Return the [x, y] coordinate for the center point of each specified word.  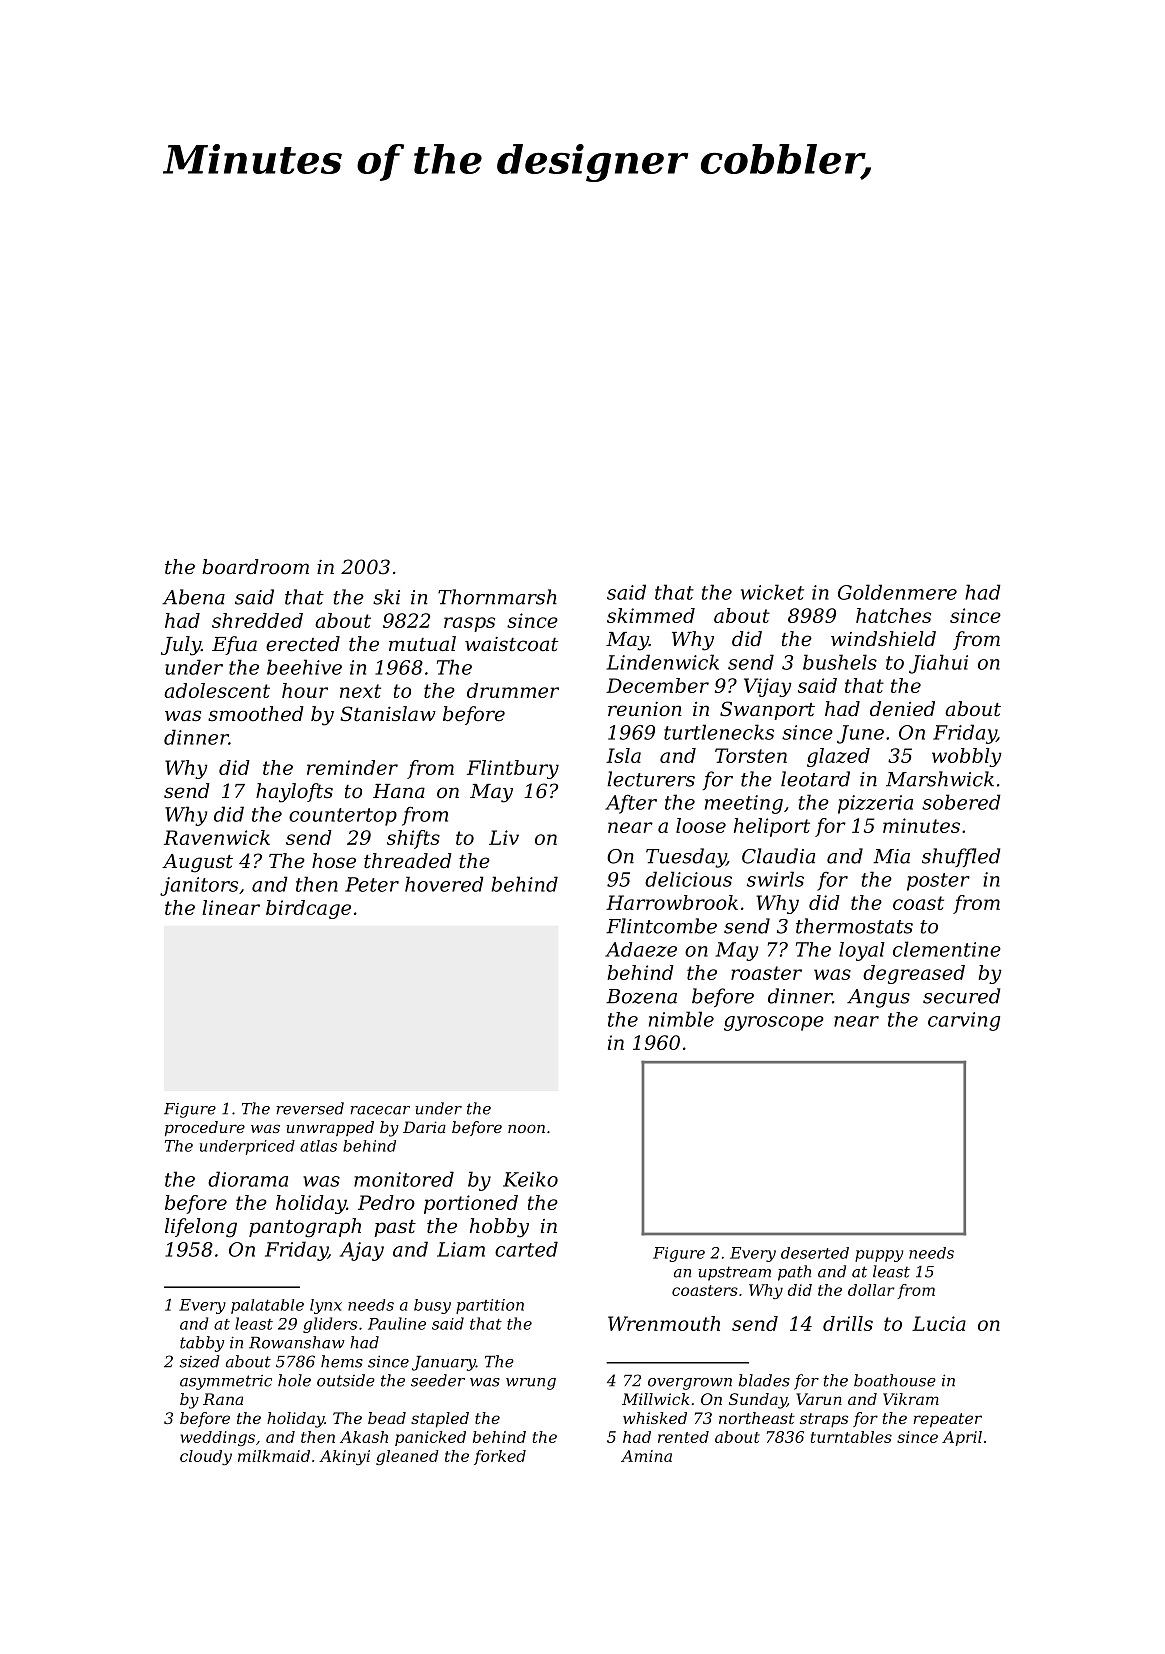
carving [964, 1021]
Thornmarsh [497, 597]
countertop [343, 817]
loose [701, 825]
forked [500, 1457]
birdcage [308, 909]
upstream [734, 1273]
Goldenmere [897, 592]
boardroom [255, 567]
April [962, 1438]
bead [387, 1418]
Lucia [939, 1323]
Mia [891, 856]
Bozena [641, 996]
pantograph [305, 1228]
